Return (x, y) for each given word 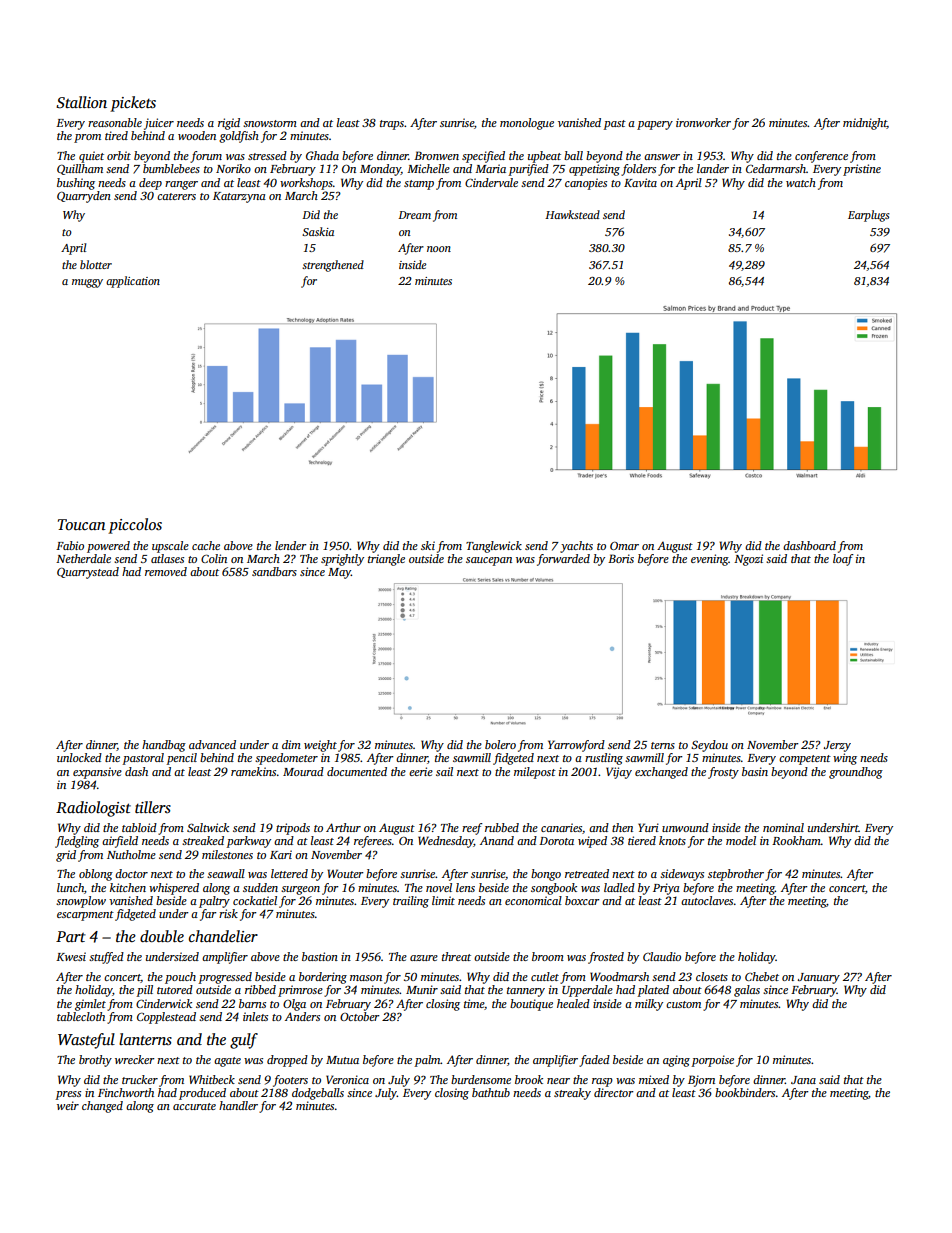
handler (238, 1105)
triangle (386, 560)
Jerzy (837, 746)
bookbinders (745, 1092)
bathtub (491, 1092)
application (133, 282)
